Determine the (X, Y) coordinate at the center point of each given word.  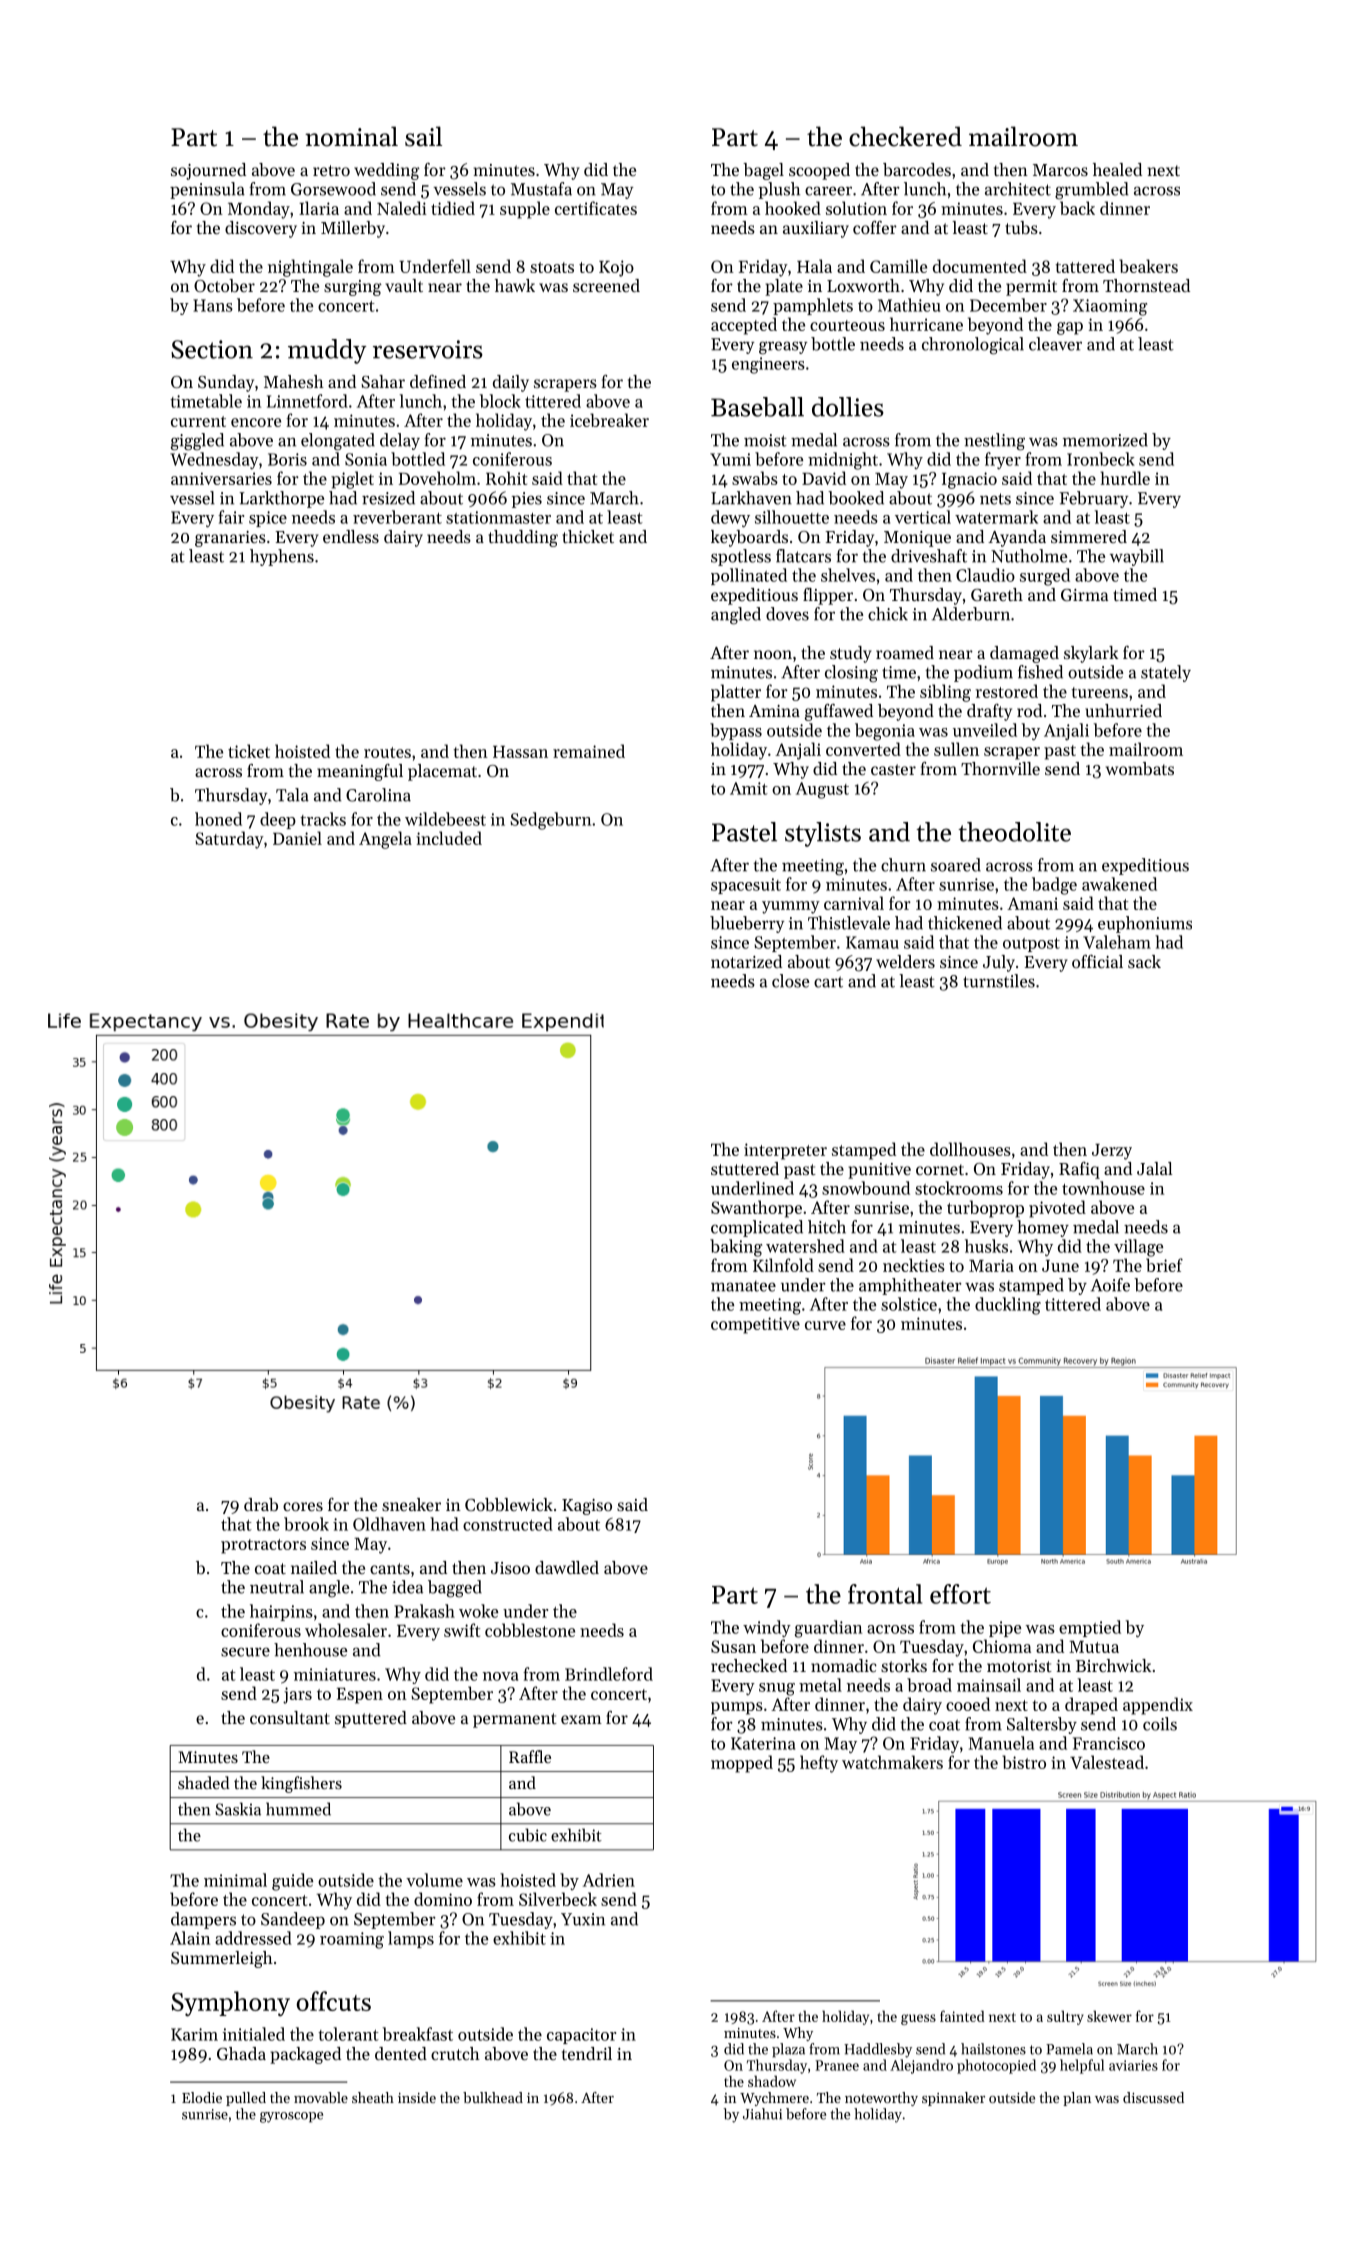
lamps (411, 1939)
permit (1031, 288)
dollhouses (970, 1149)
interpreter (785, 1151)
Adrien (609, 1880)
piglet (352, 480)
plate (784, 287)
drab (261, 1504)
